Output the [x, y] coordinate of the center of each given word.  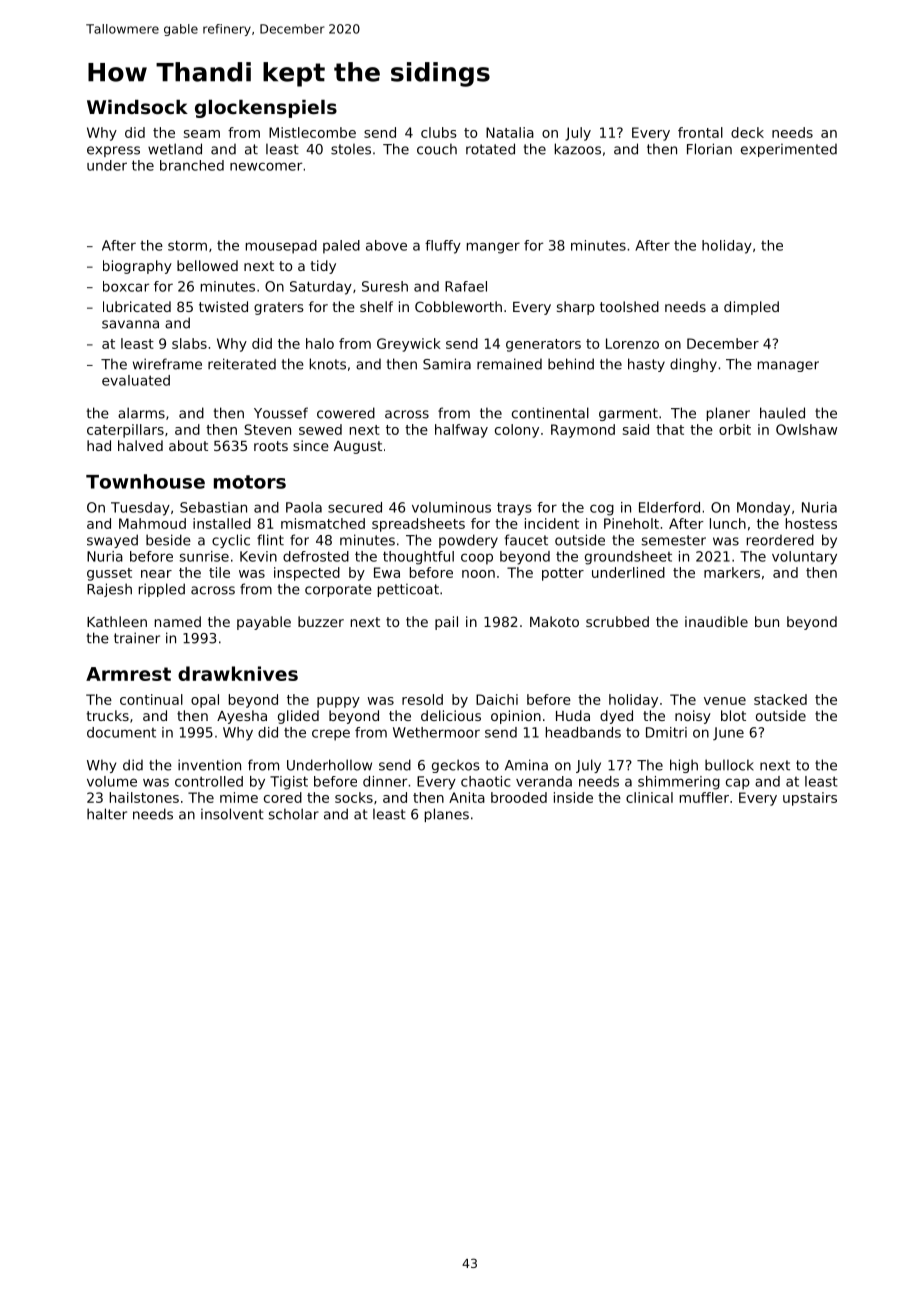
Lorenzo [632, 343]
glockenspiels [266, 109]
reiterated [242, 364]
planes [447, 815]
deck [747, 132]
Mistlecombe [312, 132]
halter [107, 814]
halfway [461, 431]
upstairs [810, 799]
